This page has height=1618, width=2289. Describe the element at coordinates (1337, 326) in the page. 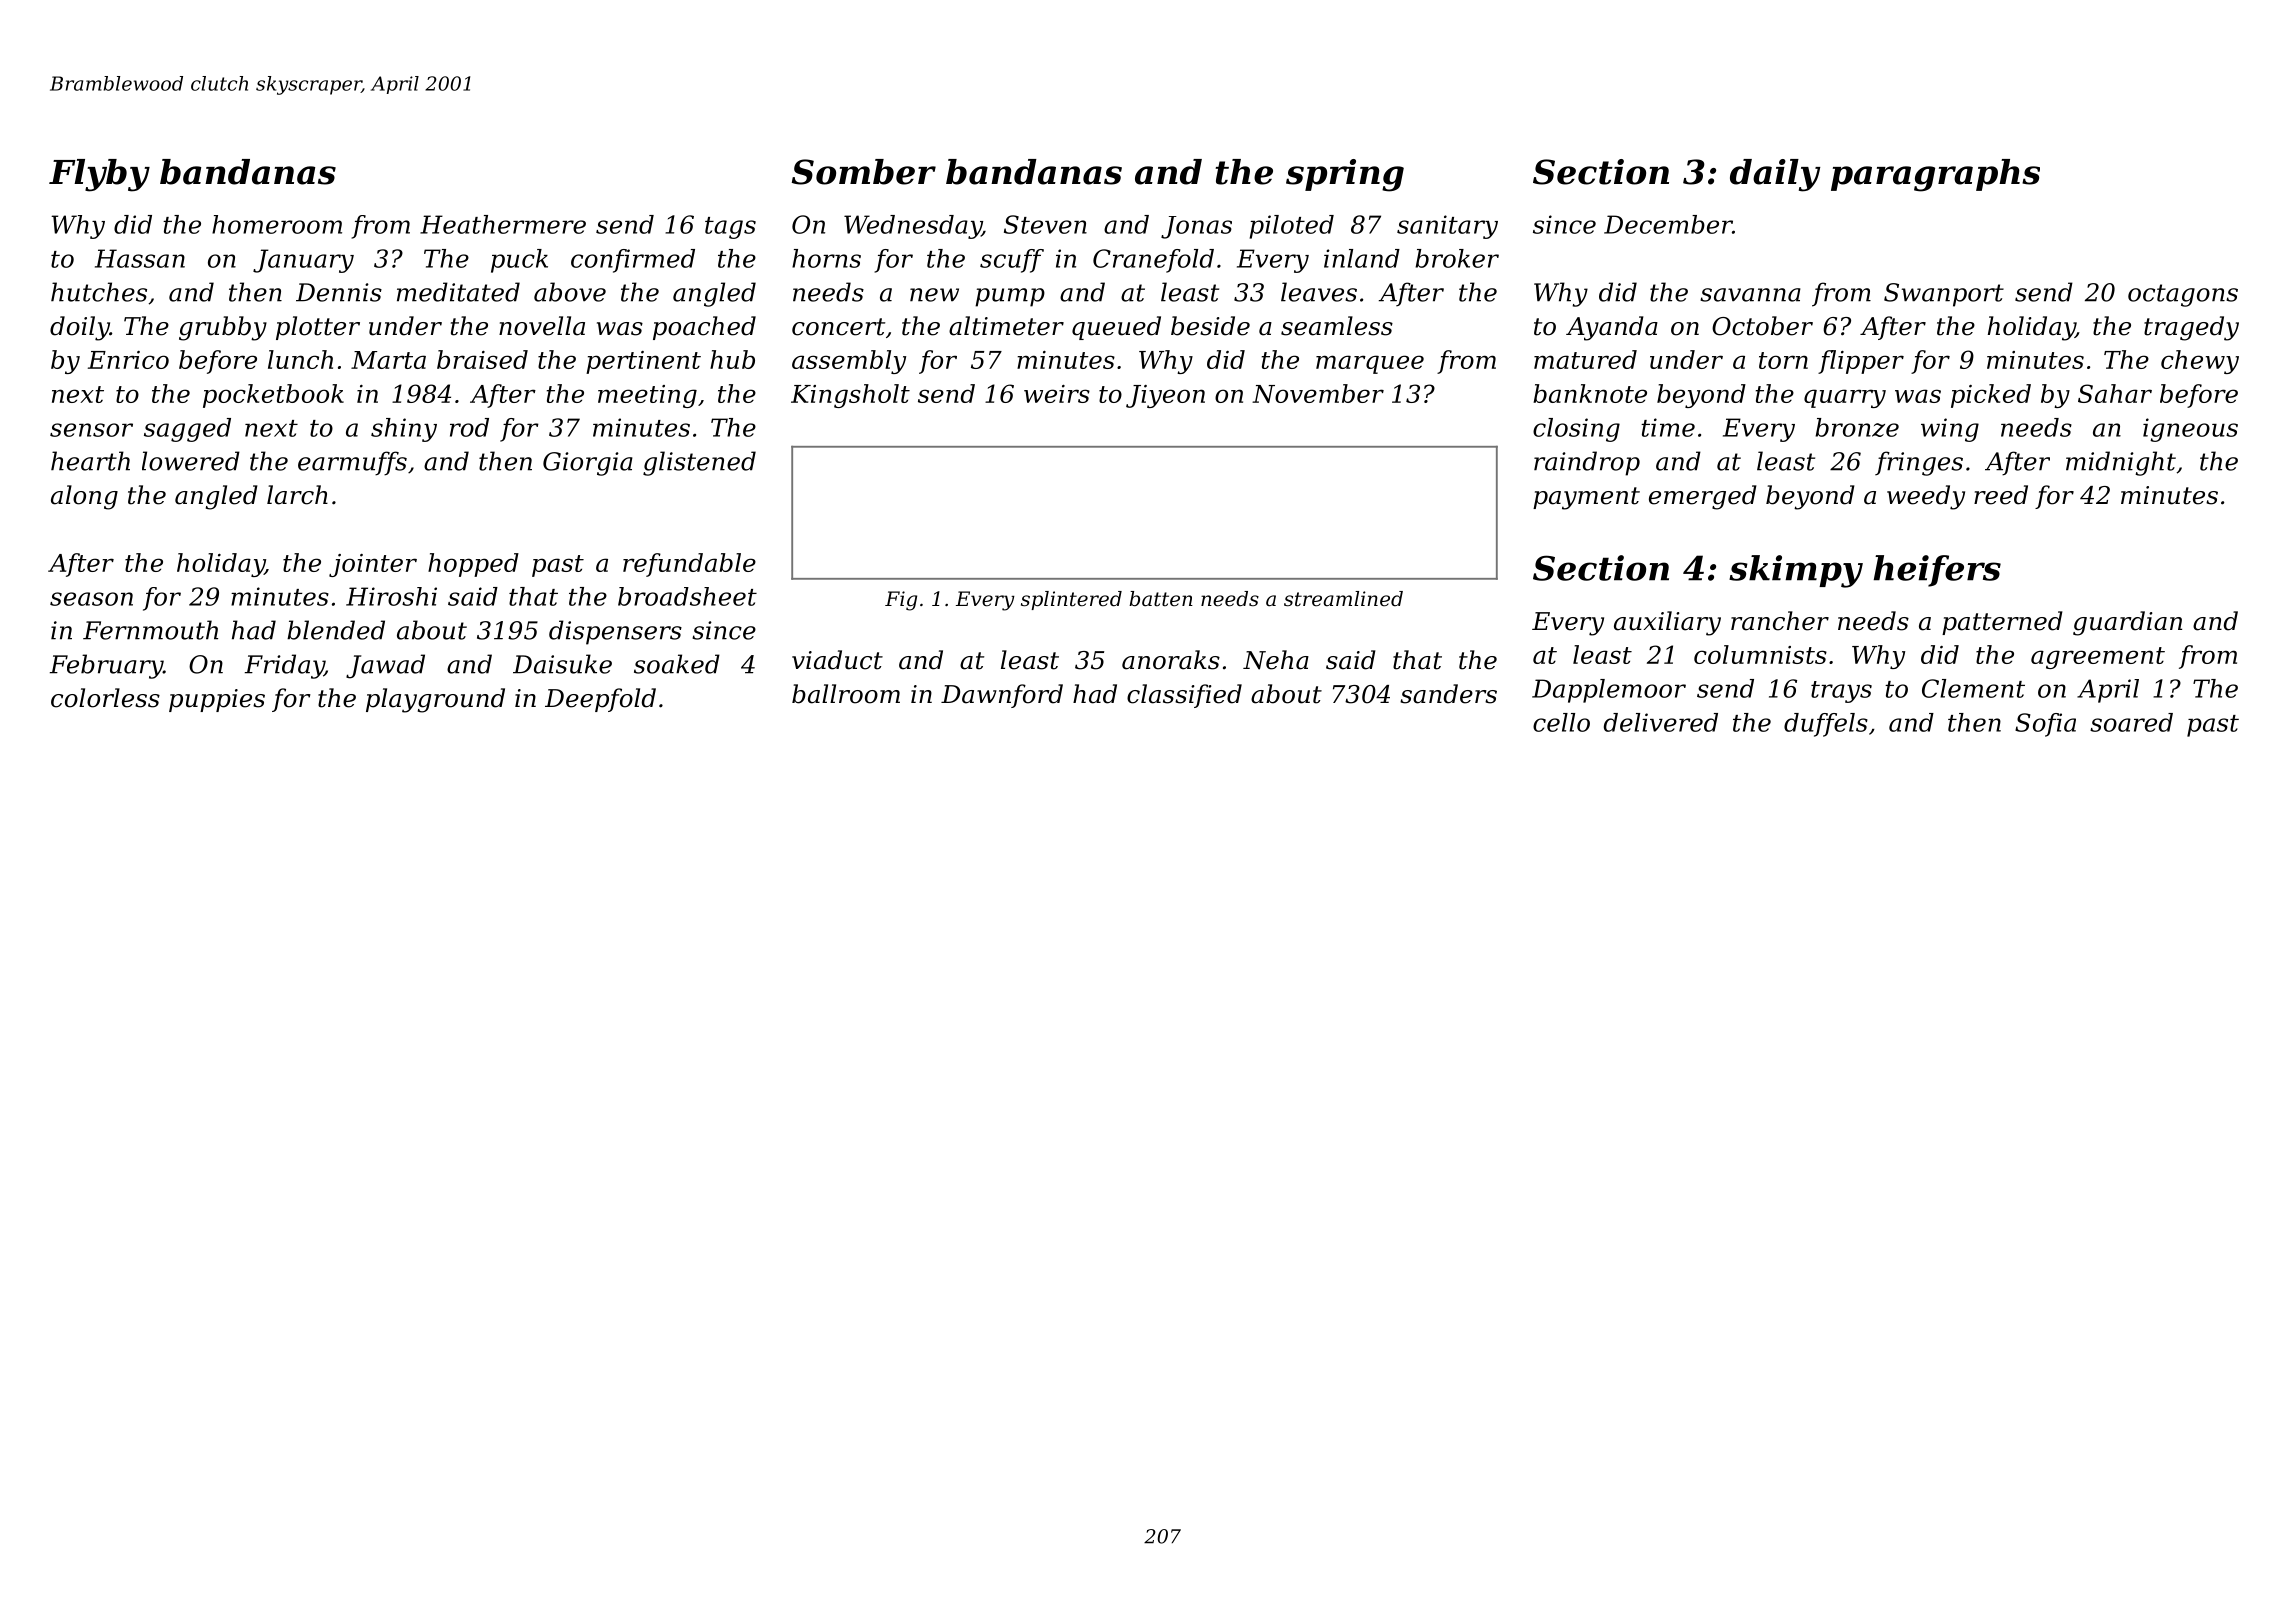

I see `seamless` at that location.
